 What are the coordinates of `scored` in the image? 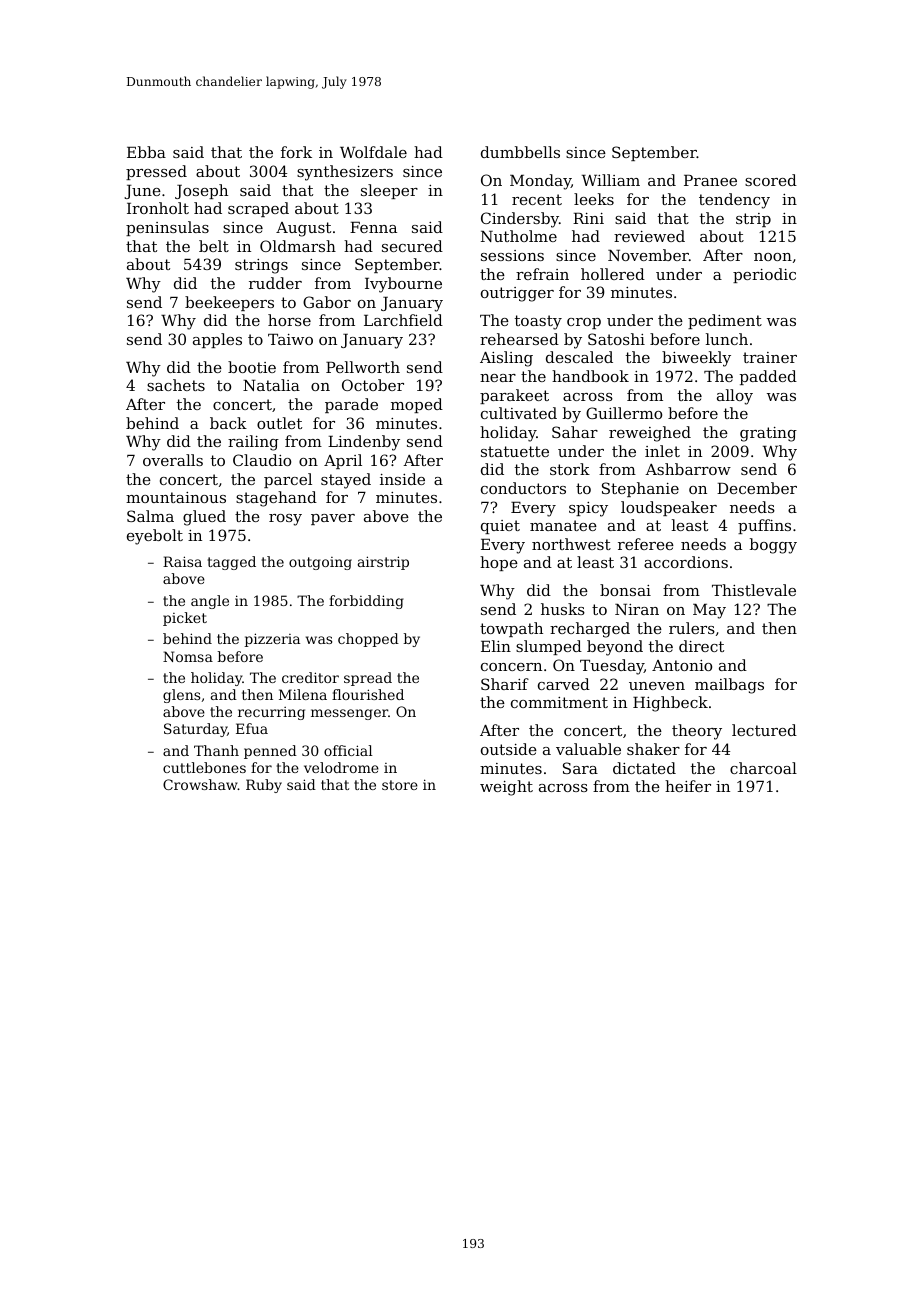 It's located at (771, 180).
